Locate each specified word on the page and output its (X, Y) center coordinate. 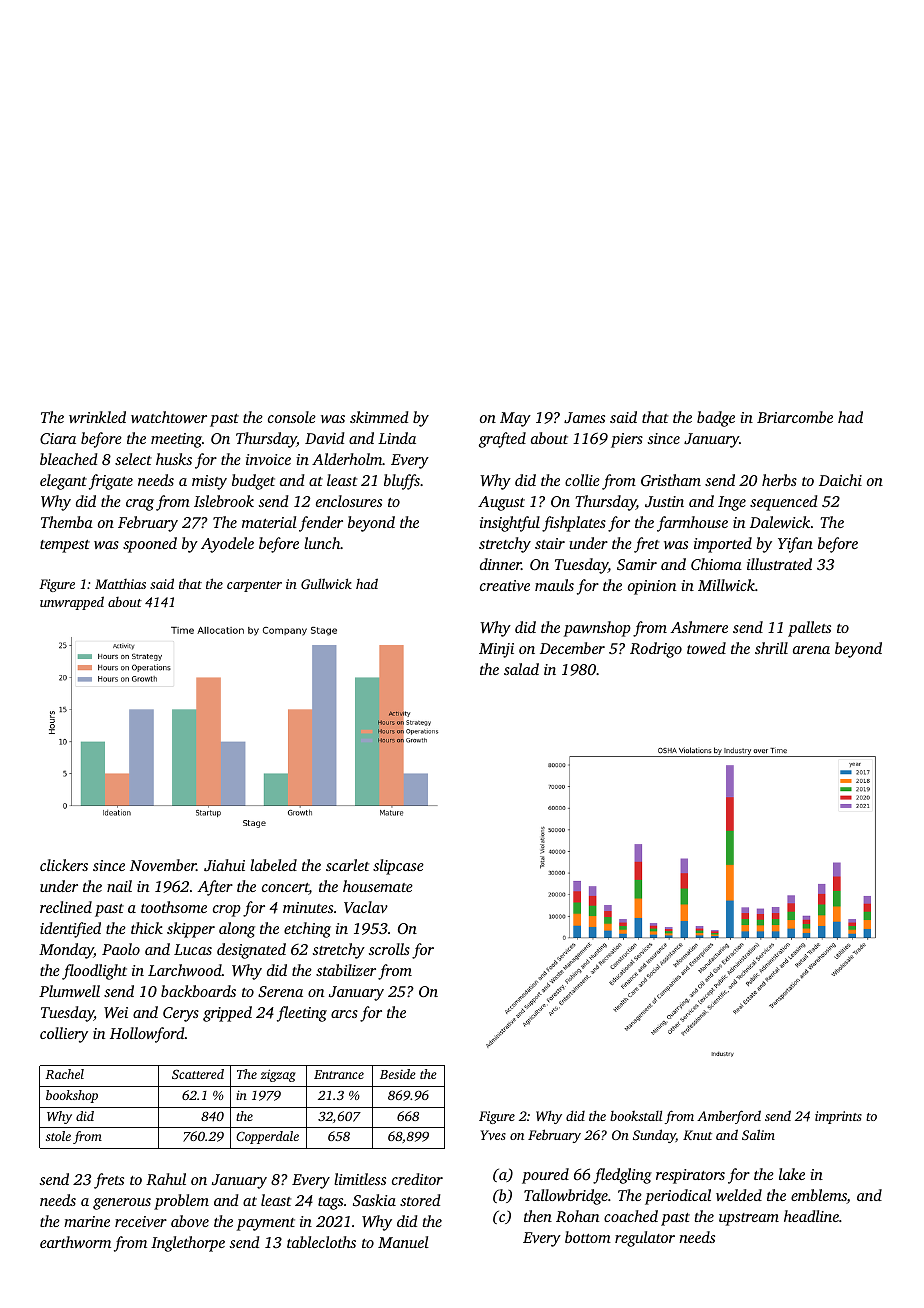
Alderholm (347, 459)
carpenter (254, 586)
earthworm (75, 1242)
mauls (554, 585)
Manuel (403, 1242)
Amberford (729, 1117)
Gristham (671, 480)
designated (251, 951)
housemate (378, 886)
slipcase (398, 867)
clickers (64, 865)
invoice (268, 459)
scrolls (389, 949)
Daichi (840, 480)
